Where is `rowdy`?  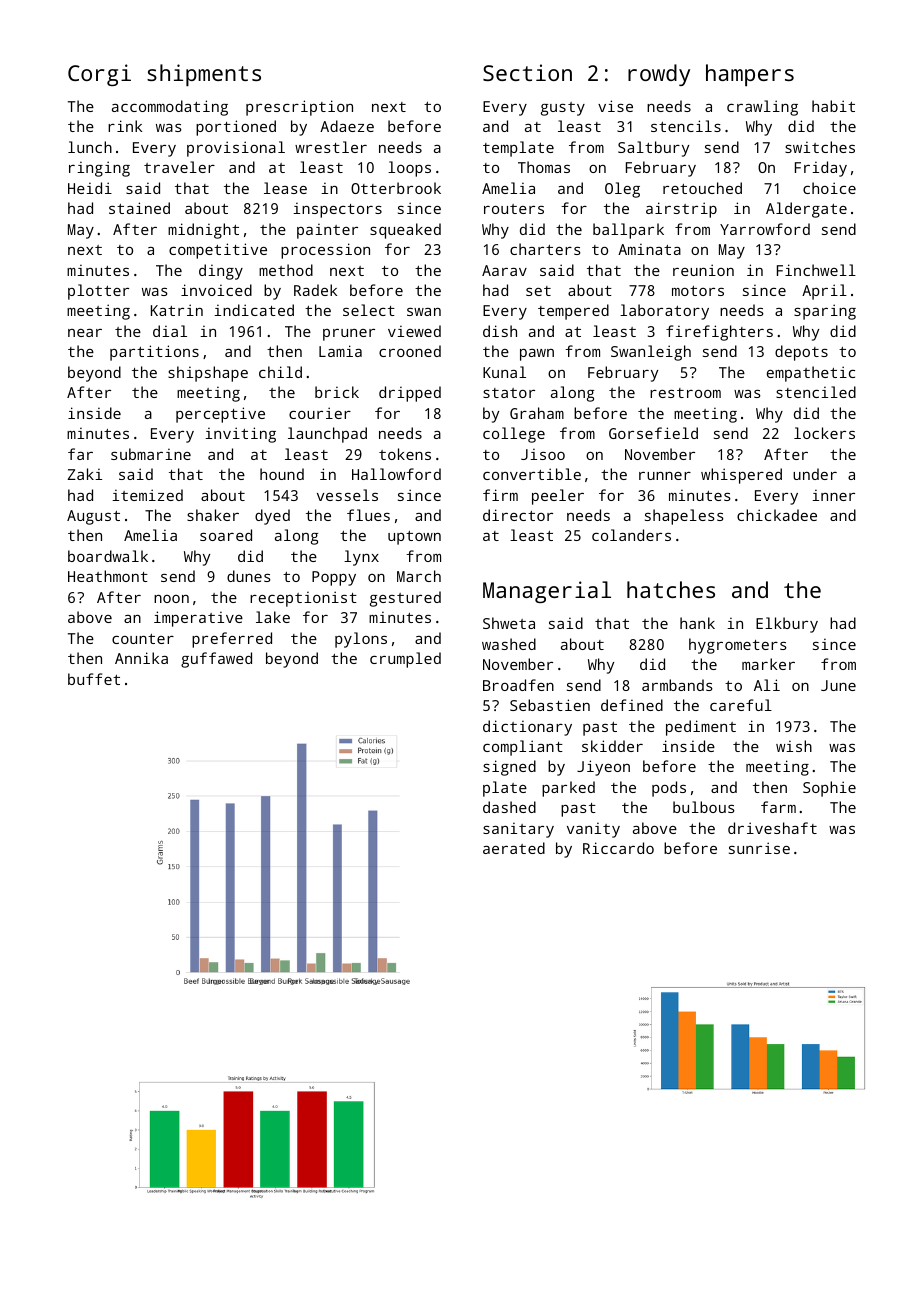 rowdy is located at coordinates (659, 75).
